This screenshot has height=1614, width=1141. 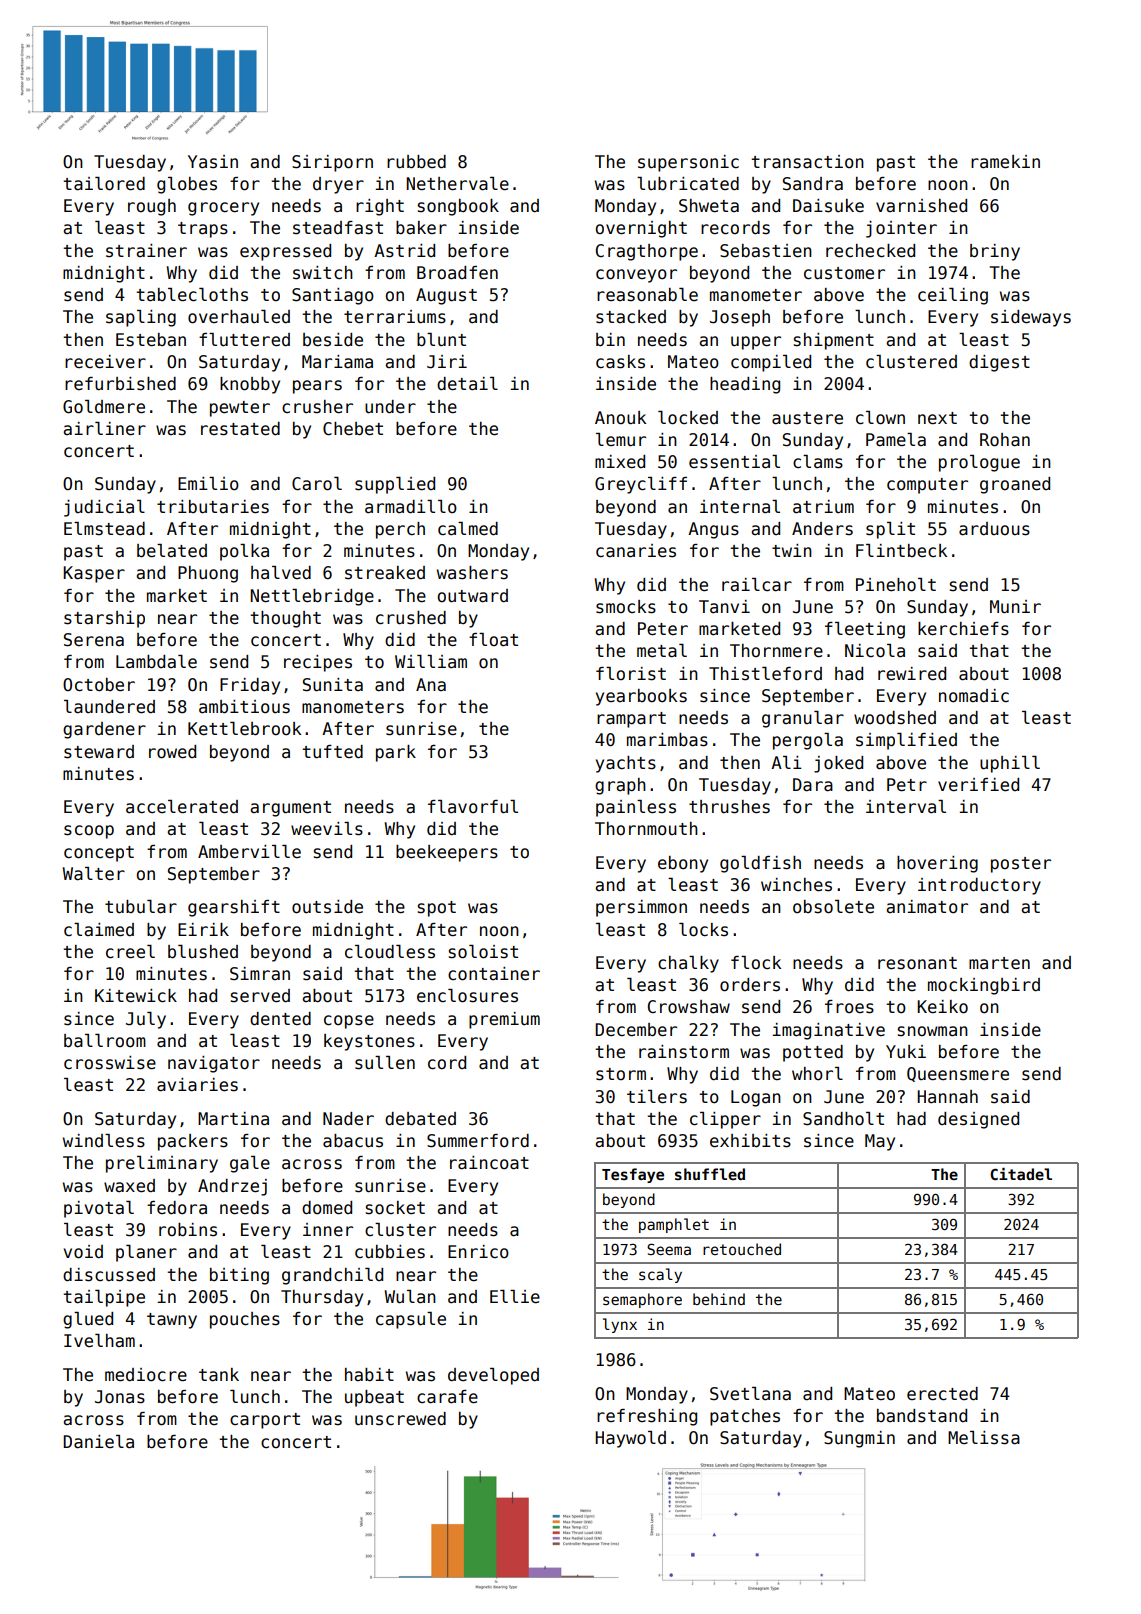 What do you see at coordinates (901, 229) in the screenshot?
I see `jointer` at bounding box center [901, 229].
